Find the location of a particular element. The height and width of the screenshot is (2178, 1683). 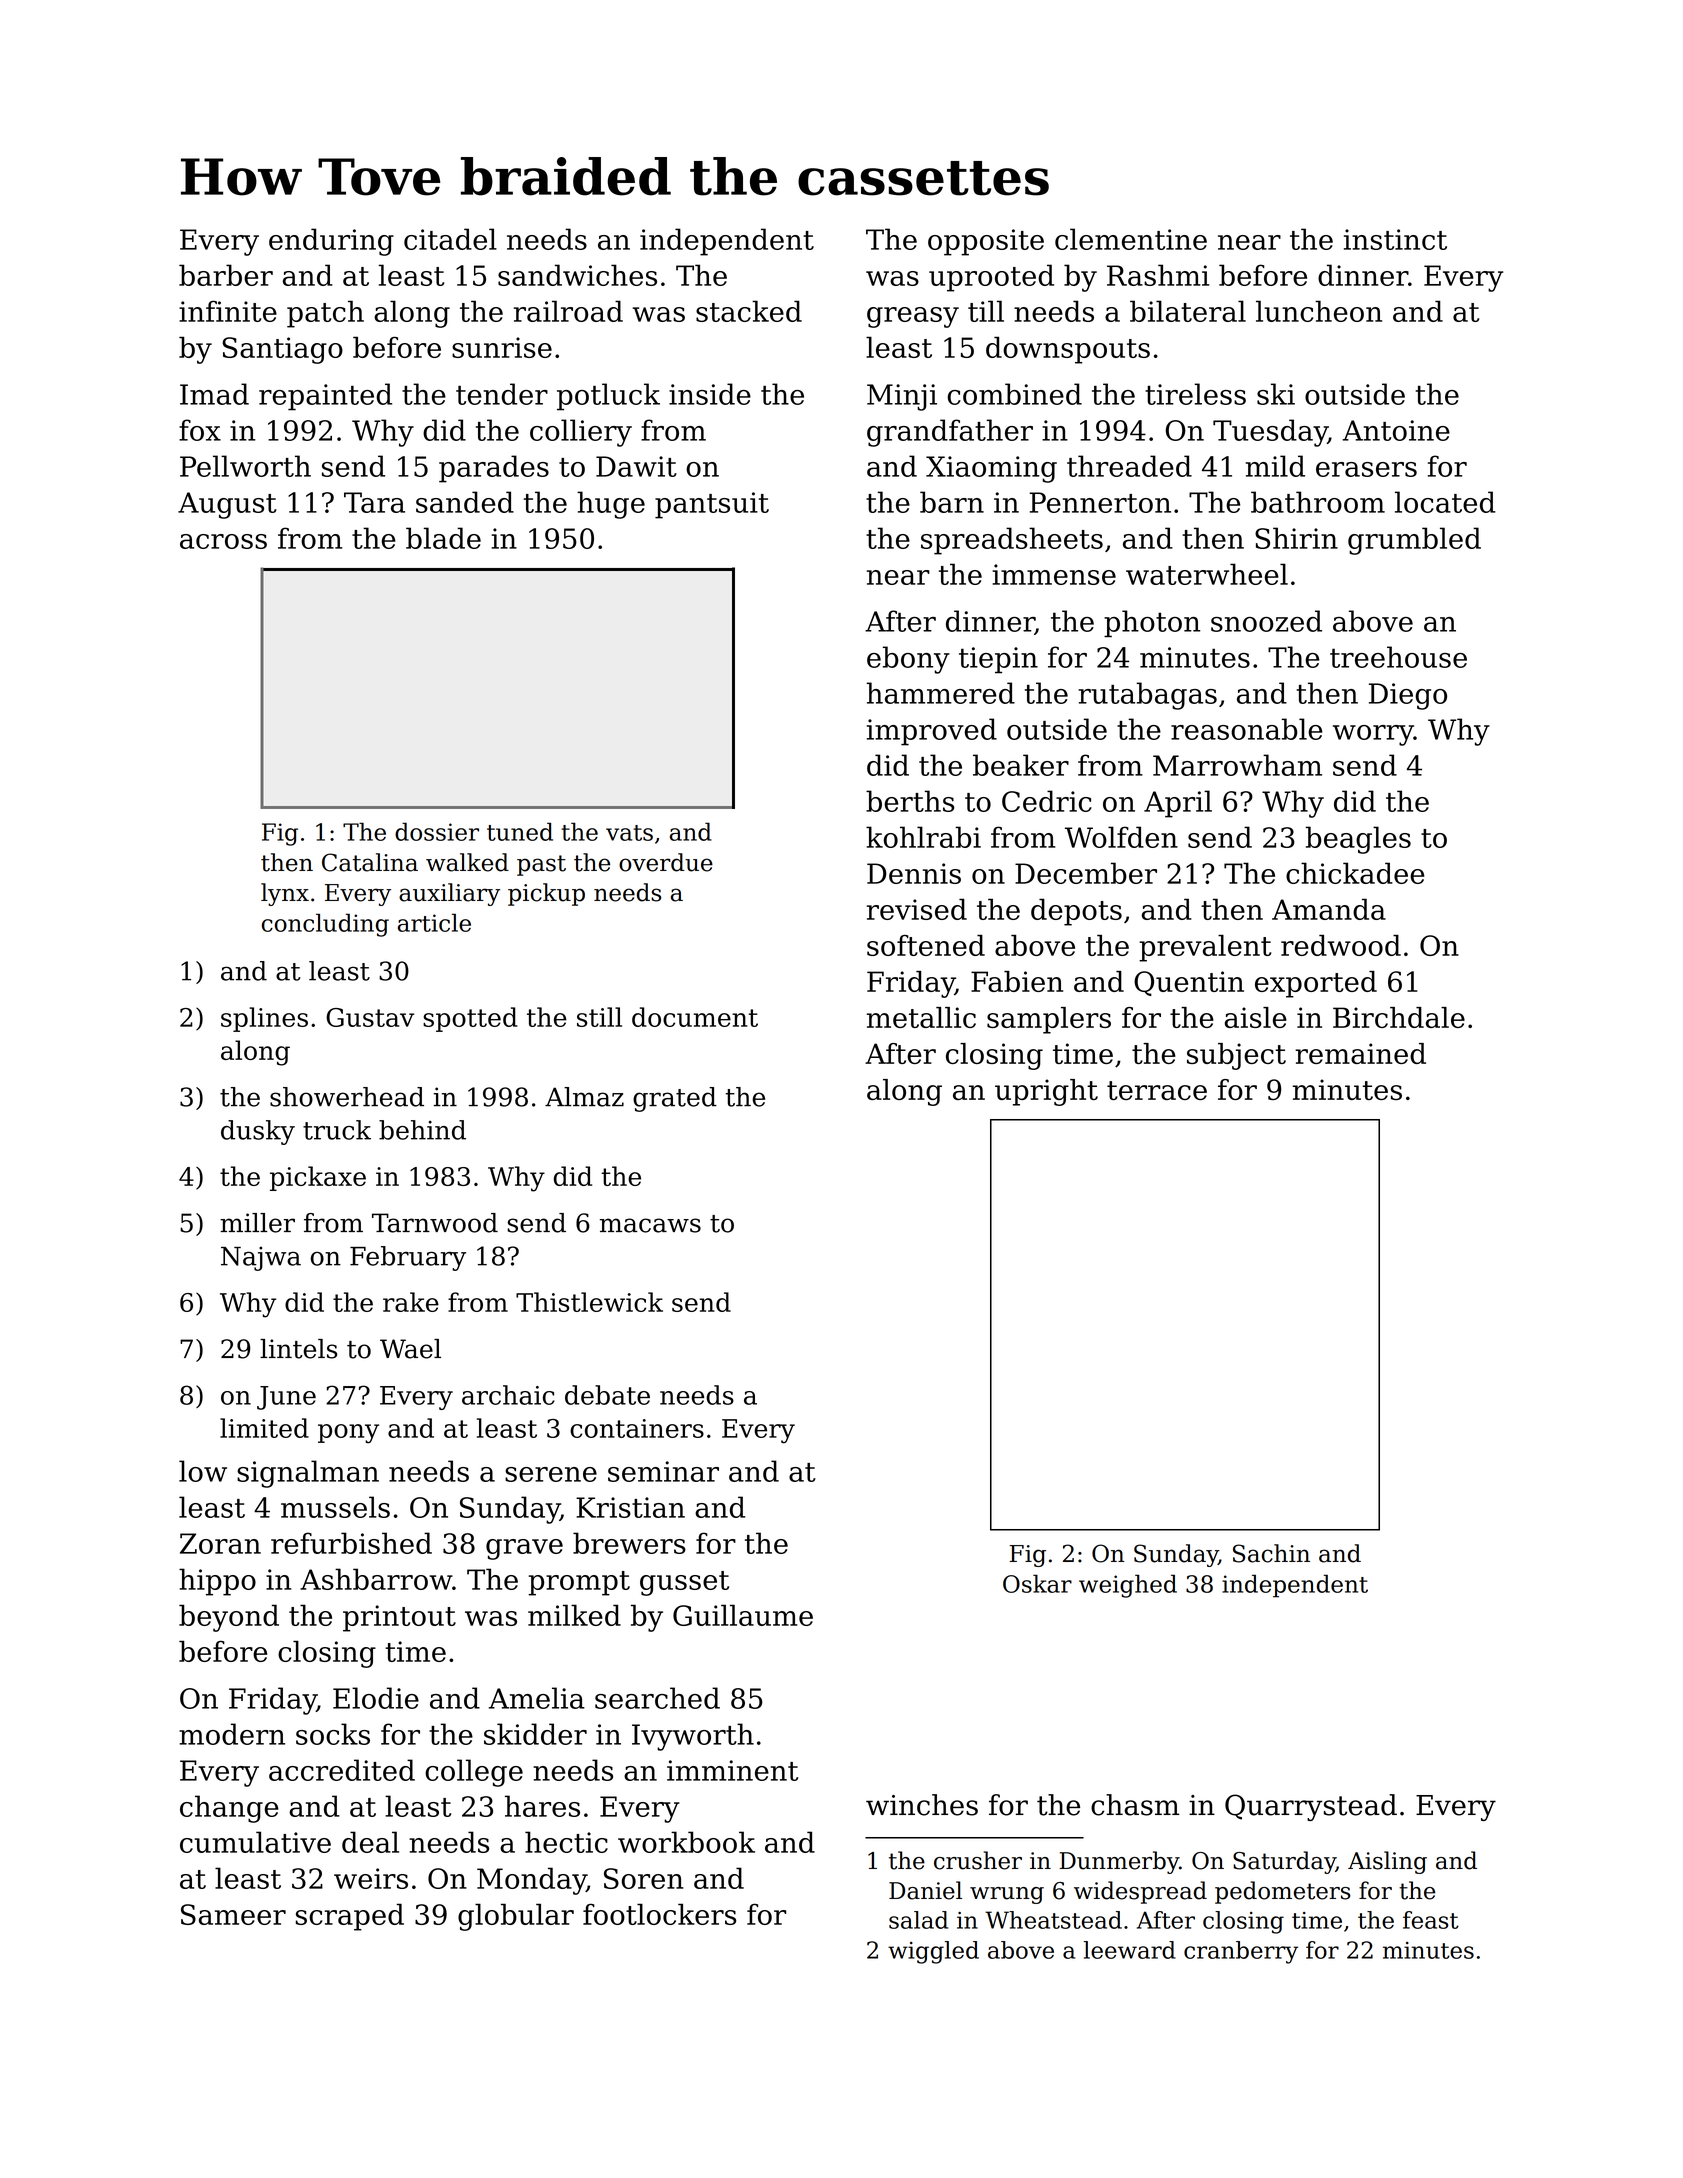

instinct is located at coordinates (1395, 239).
